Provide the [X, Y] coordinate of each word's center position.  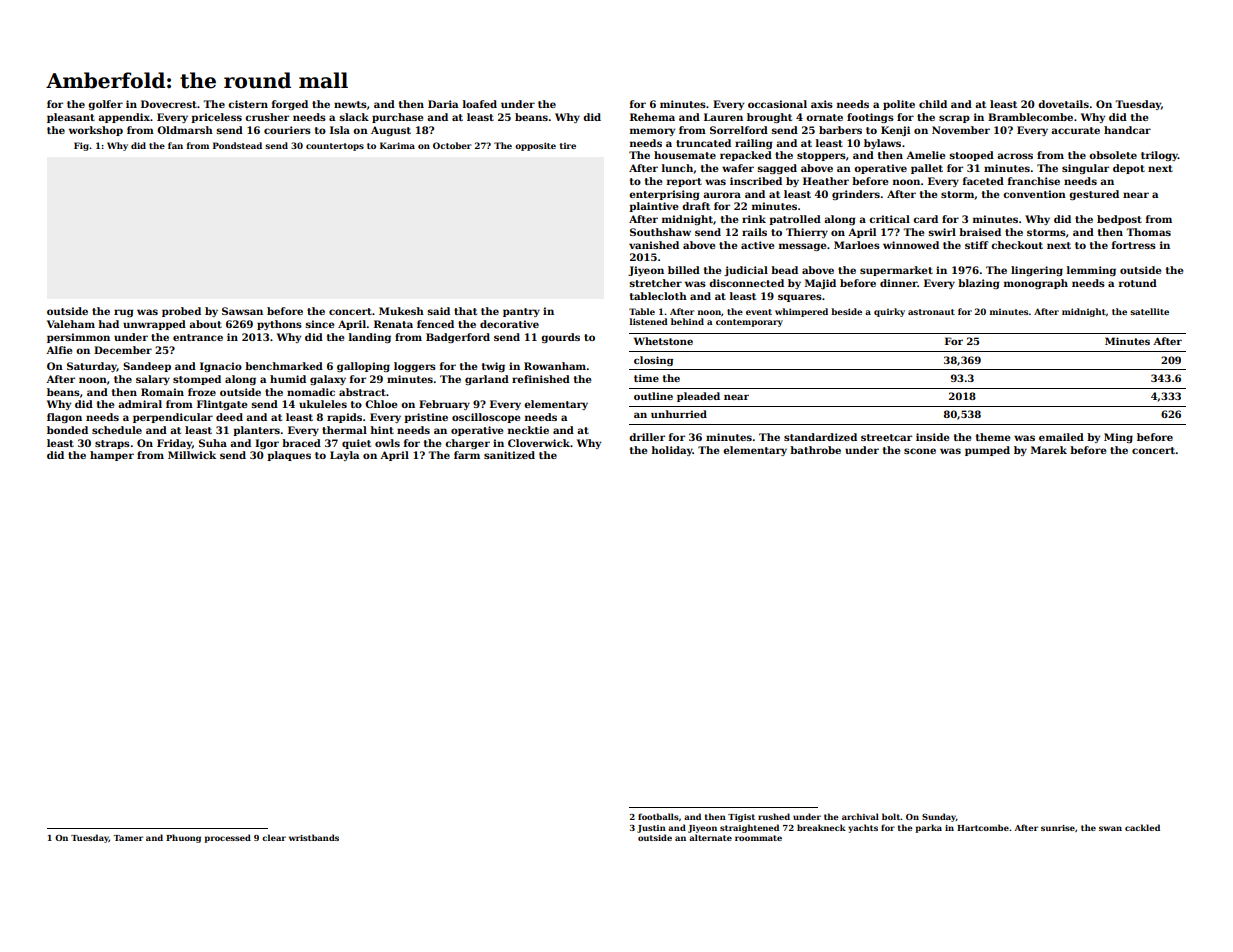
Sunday [939, 817]
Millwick [192, 455]
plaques [289, 456]
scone [920, 451]
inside [932, 437]
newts [350, 104]
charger [467, 444]
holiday [672, 451]
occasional [777, 104]
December [123, 350]
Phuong [183, 838]
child [933, 104]
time [646, 378]
